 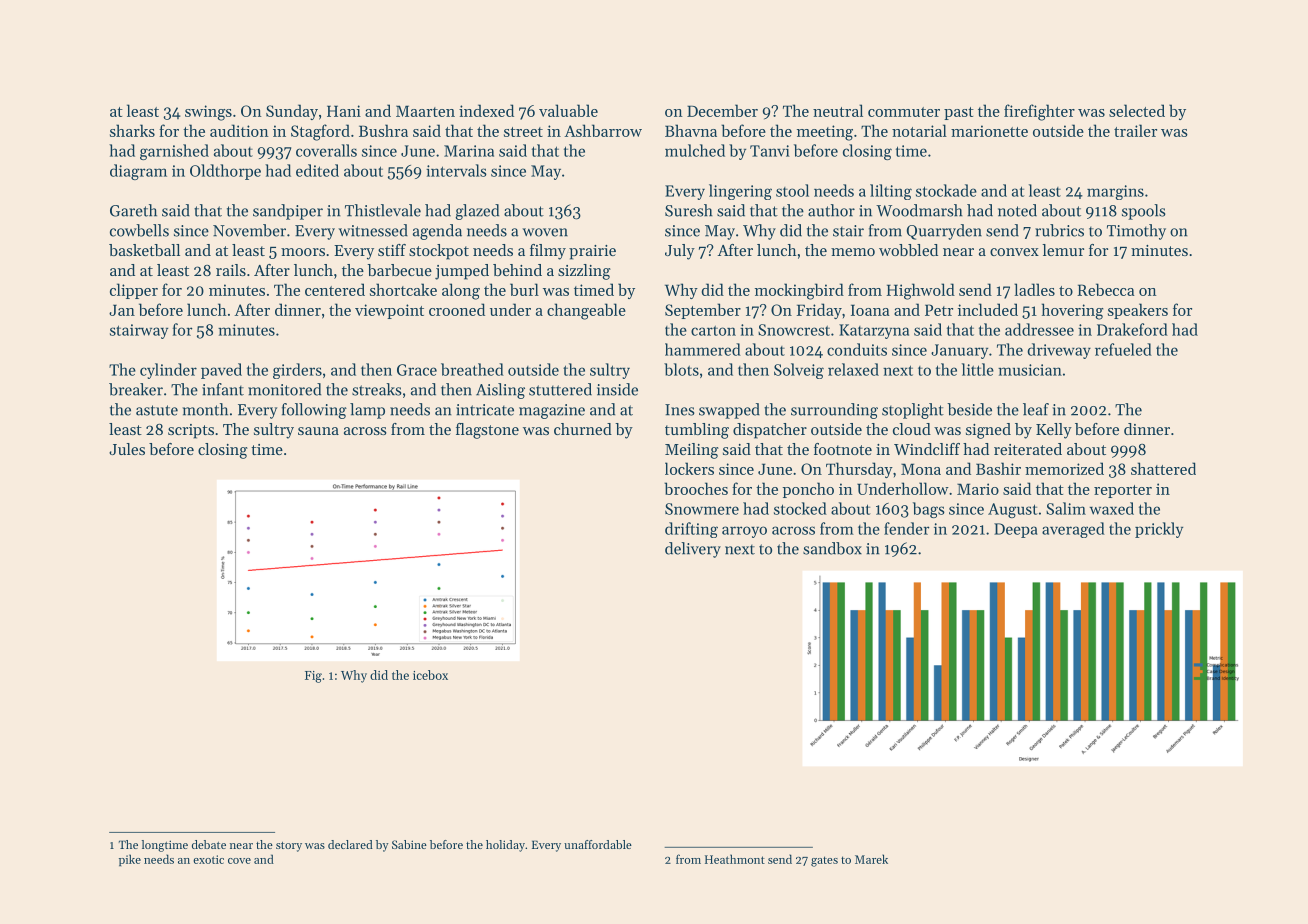 I want to click on indexed, so click(x=486, y=110).
